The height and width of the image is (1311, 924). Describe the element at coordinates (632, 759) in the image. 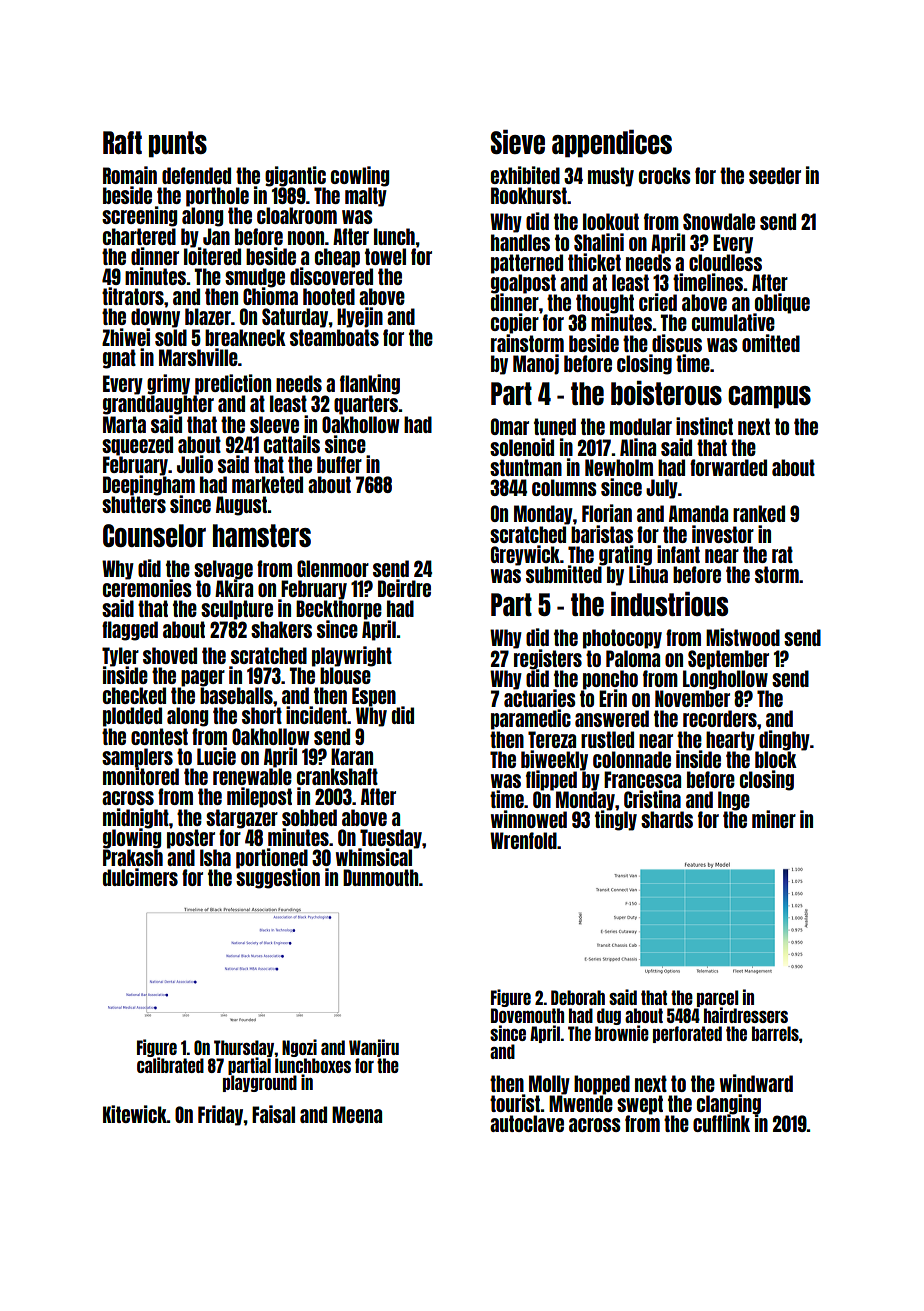

I see `colonnade` at that location.
